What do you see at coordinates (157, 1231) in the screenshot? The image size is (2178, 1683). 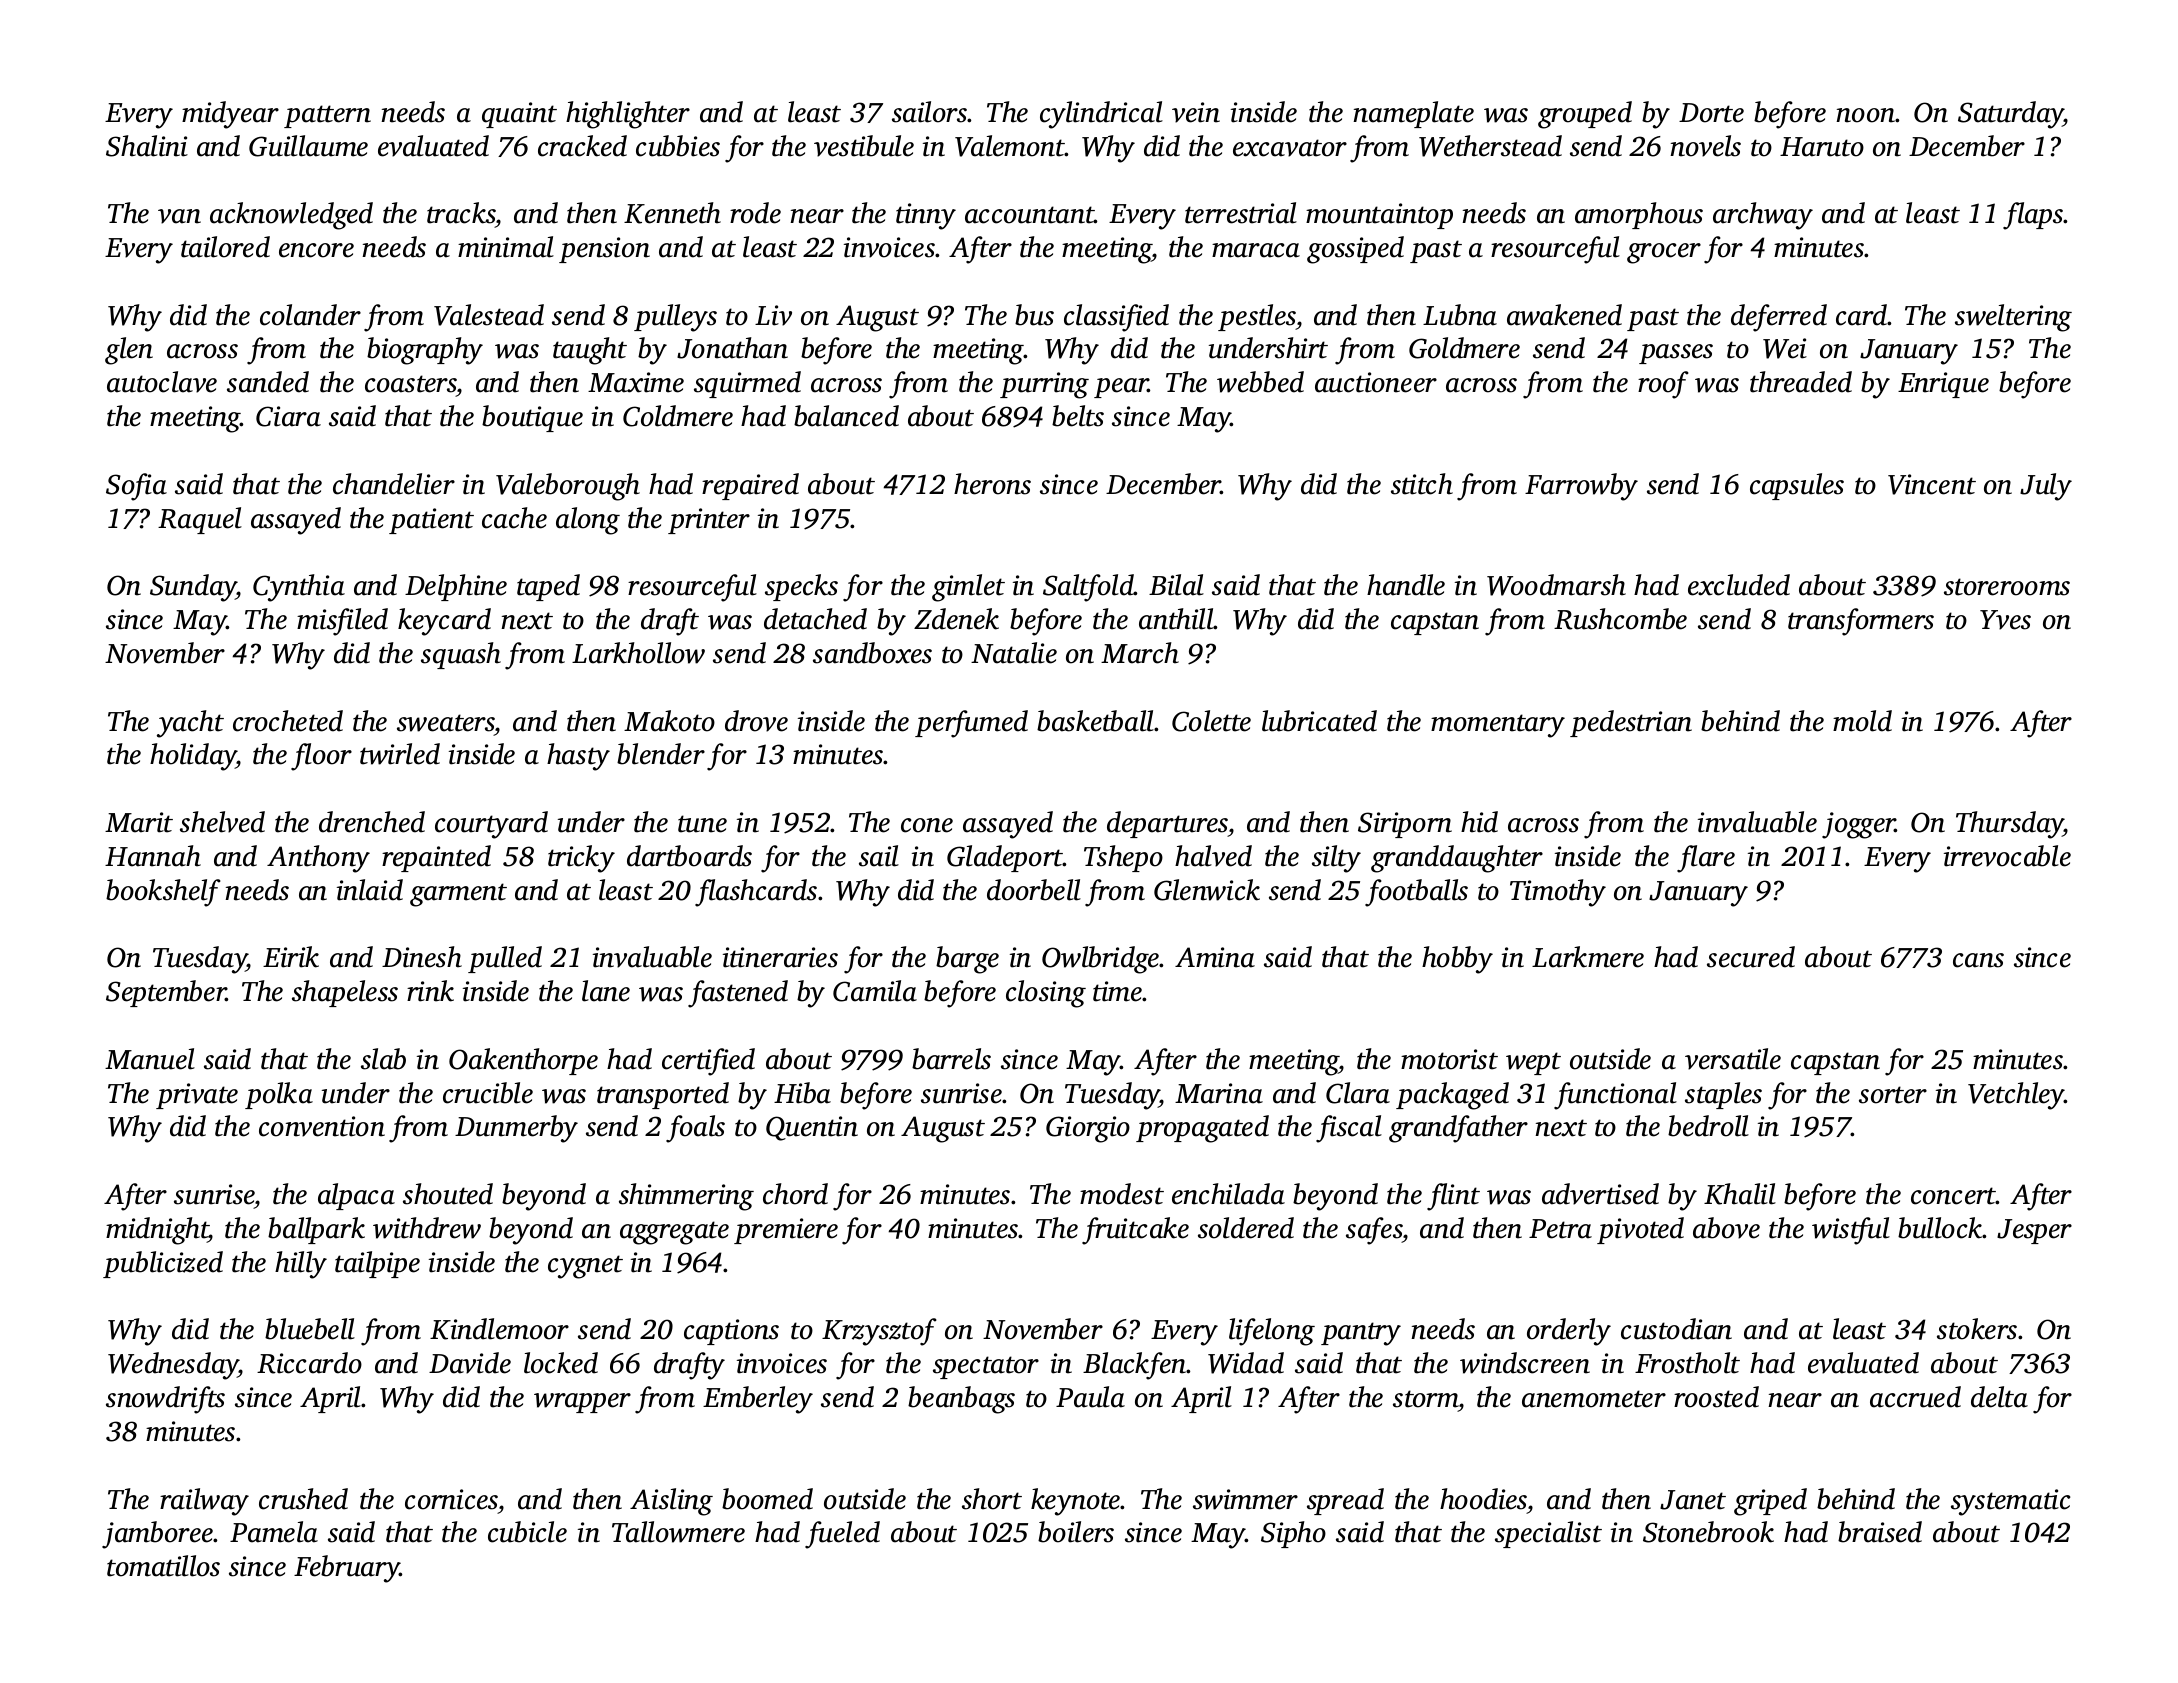 I see `midnight` at bounding box center [157, 1231].
